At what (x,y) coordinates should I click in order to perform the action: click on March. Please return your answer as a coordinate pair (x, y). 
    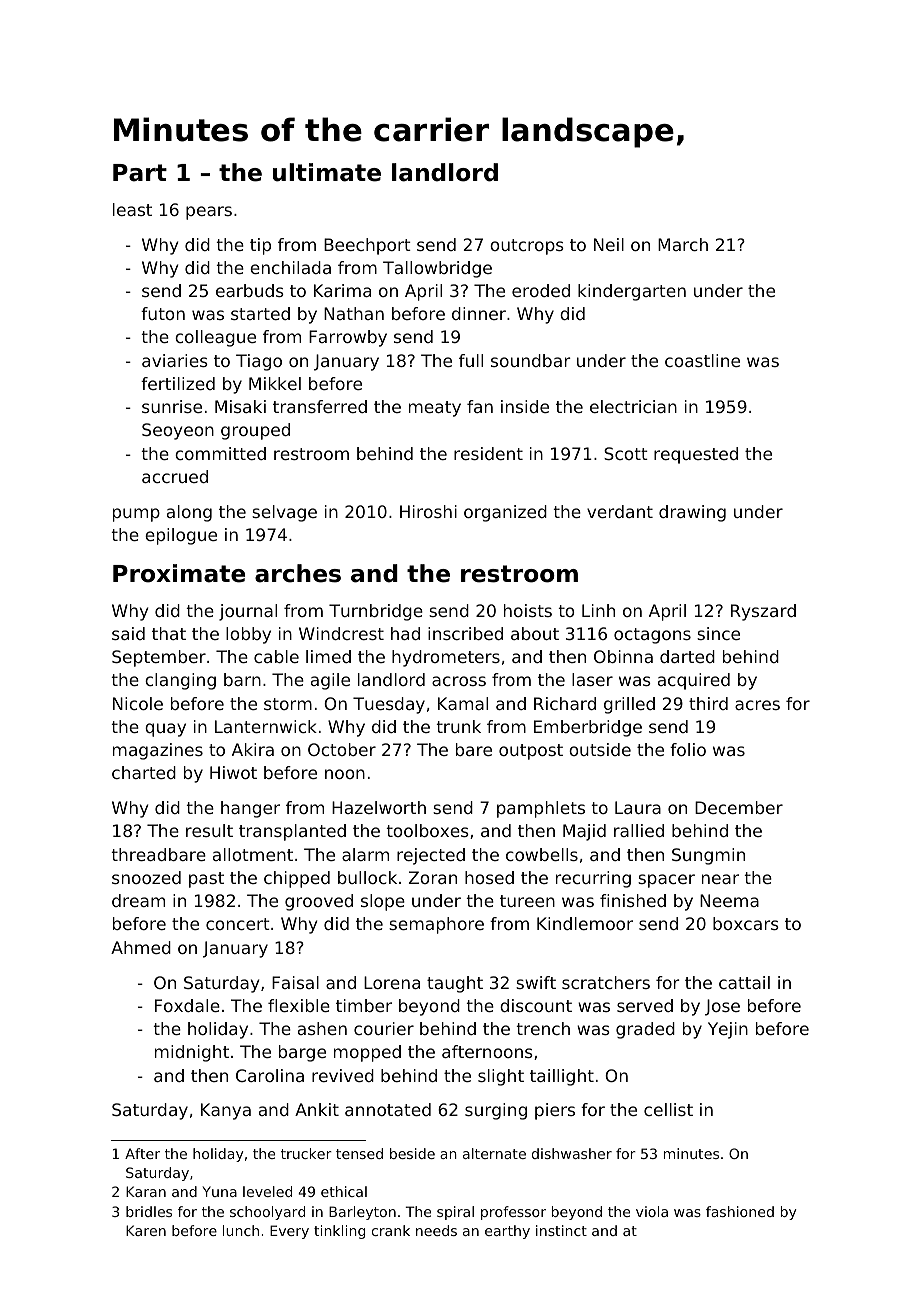
    Looking at the image, I should click on (683, 244).
